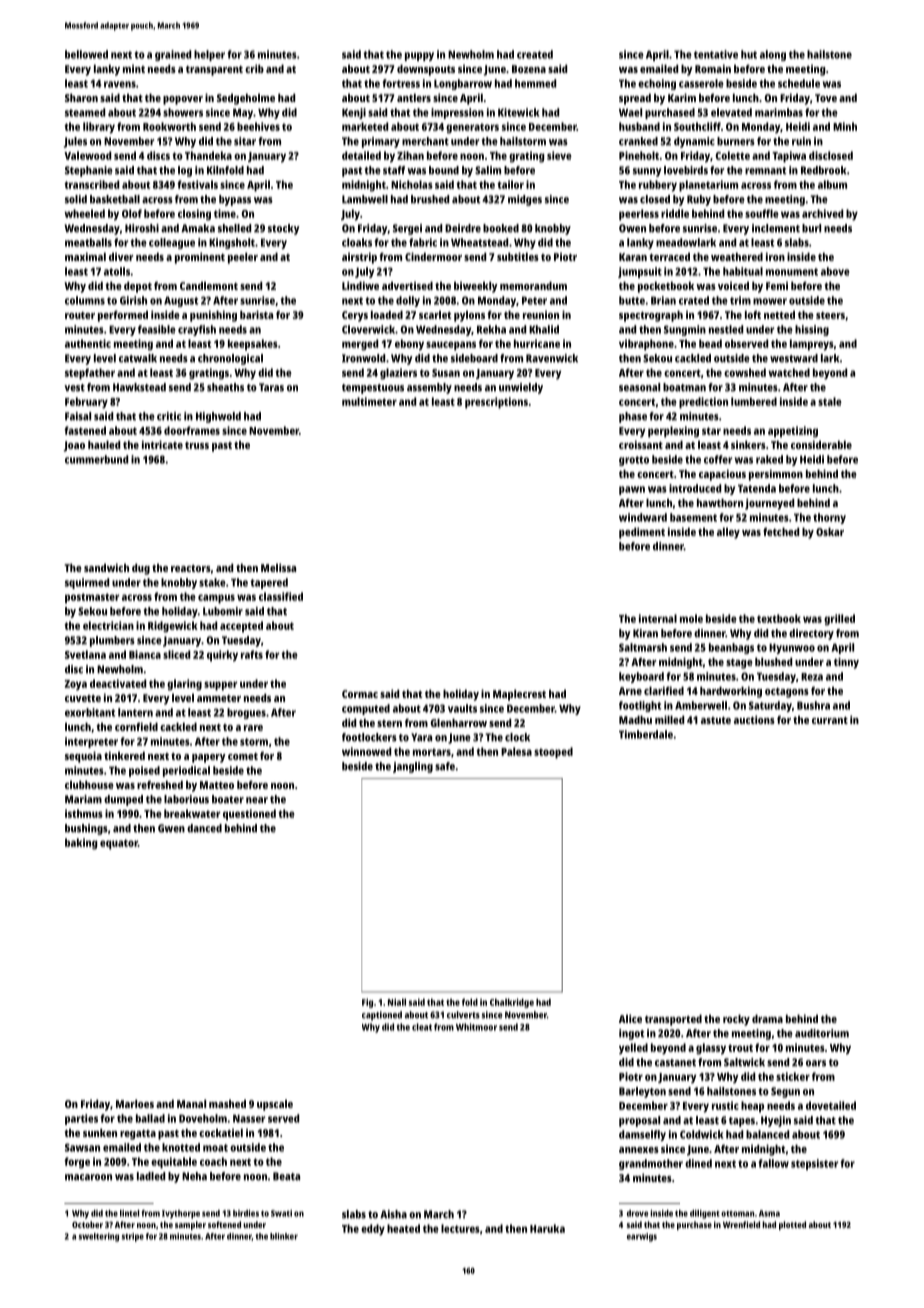 The height and width of the screenshot is (1308, 924). I want to click on May, so click(243, 113).
